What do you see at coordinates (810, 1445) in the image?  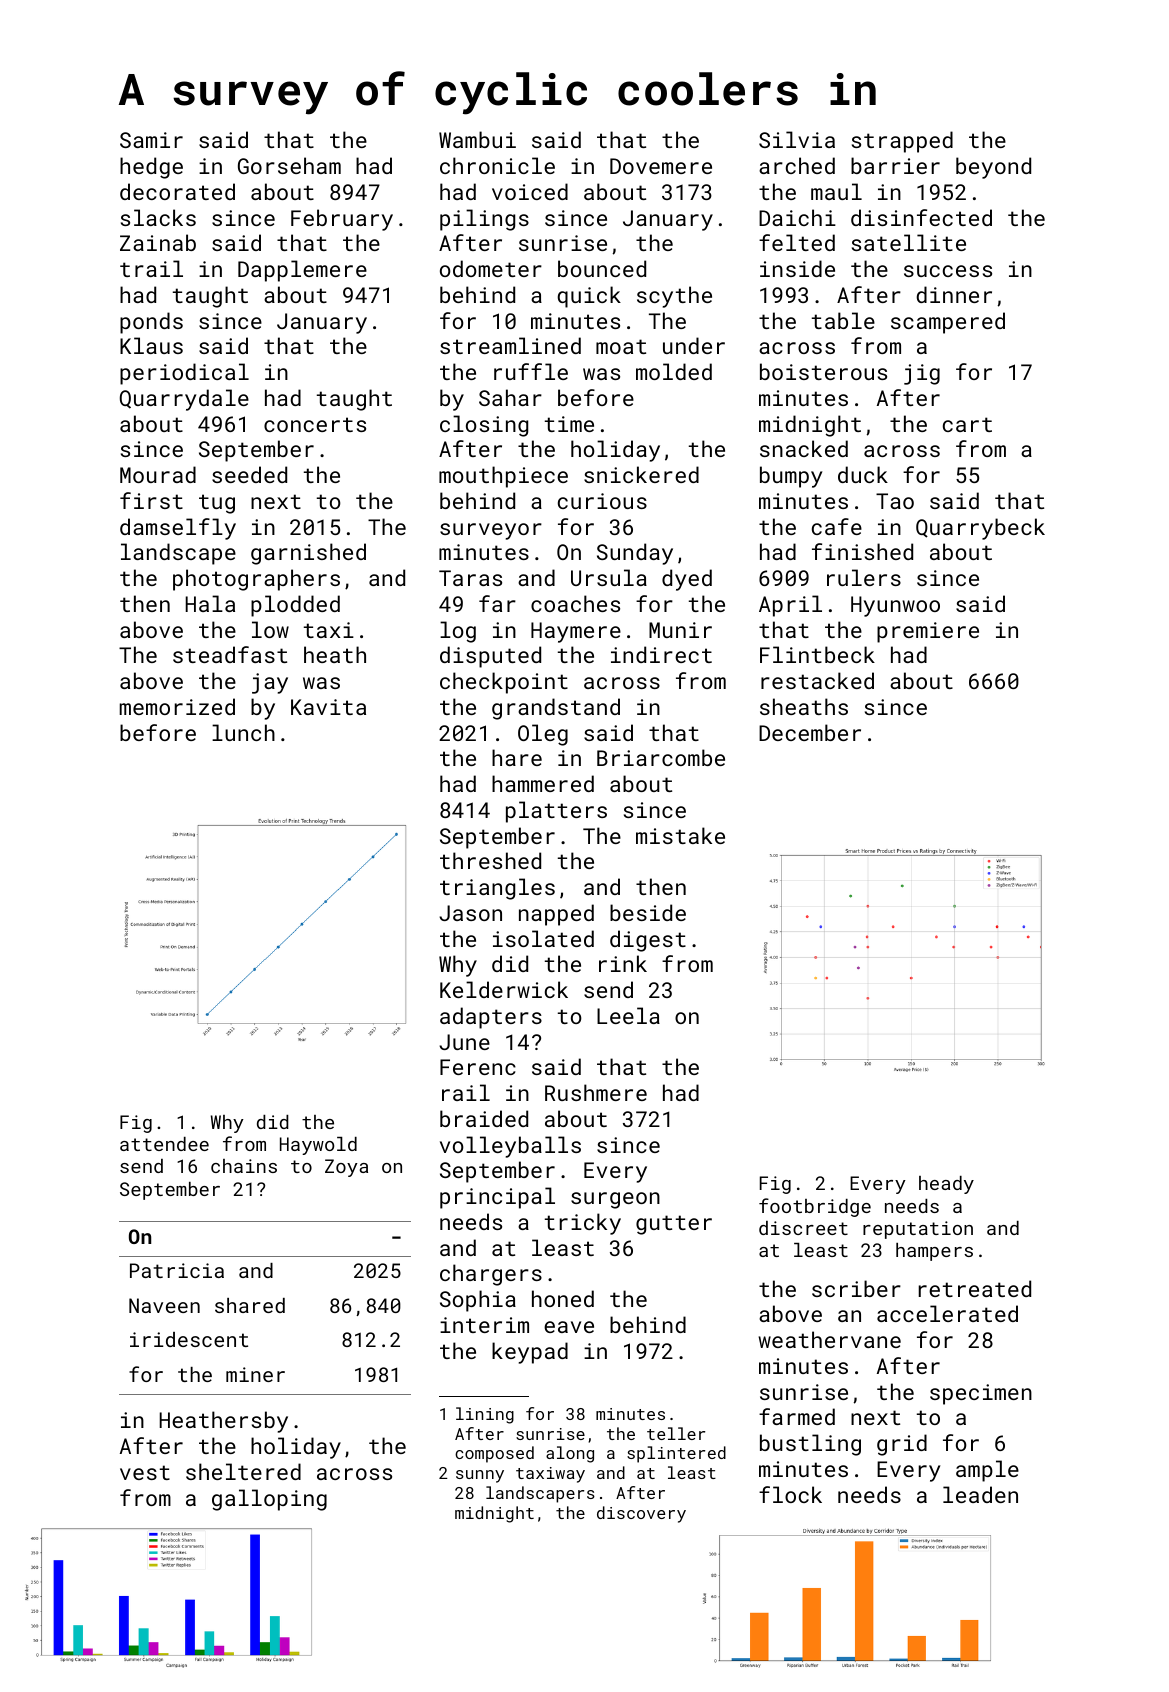 I see `bustling` at bounding box center [810, 1445].
